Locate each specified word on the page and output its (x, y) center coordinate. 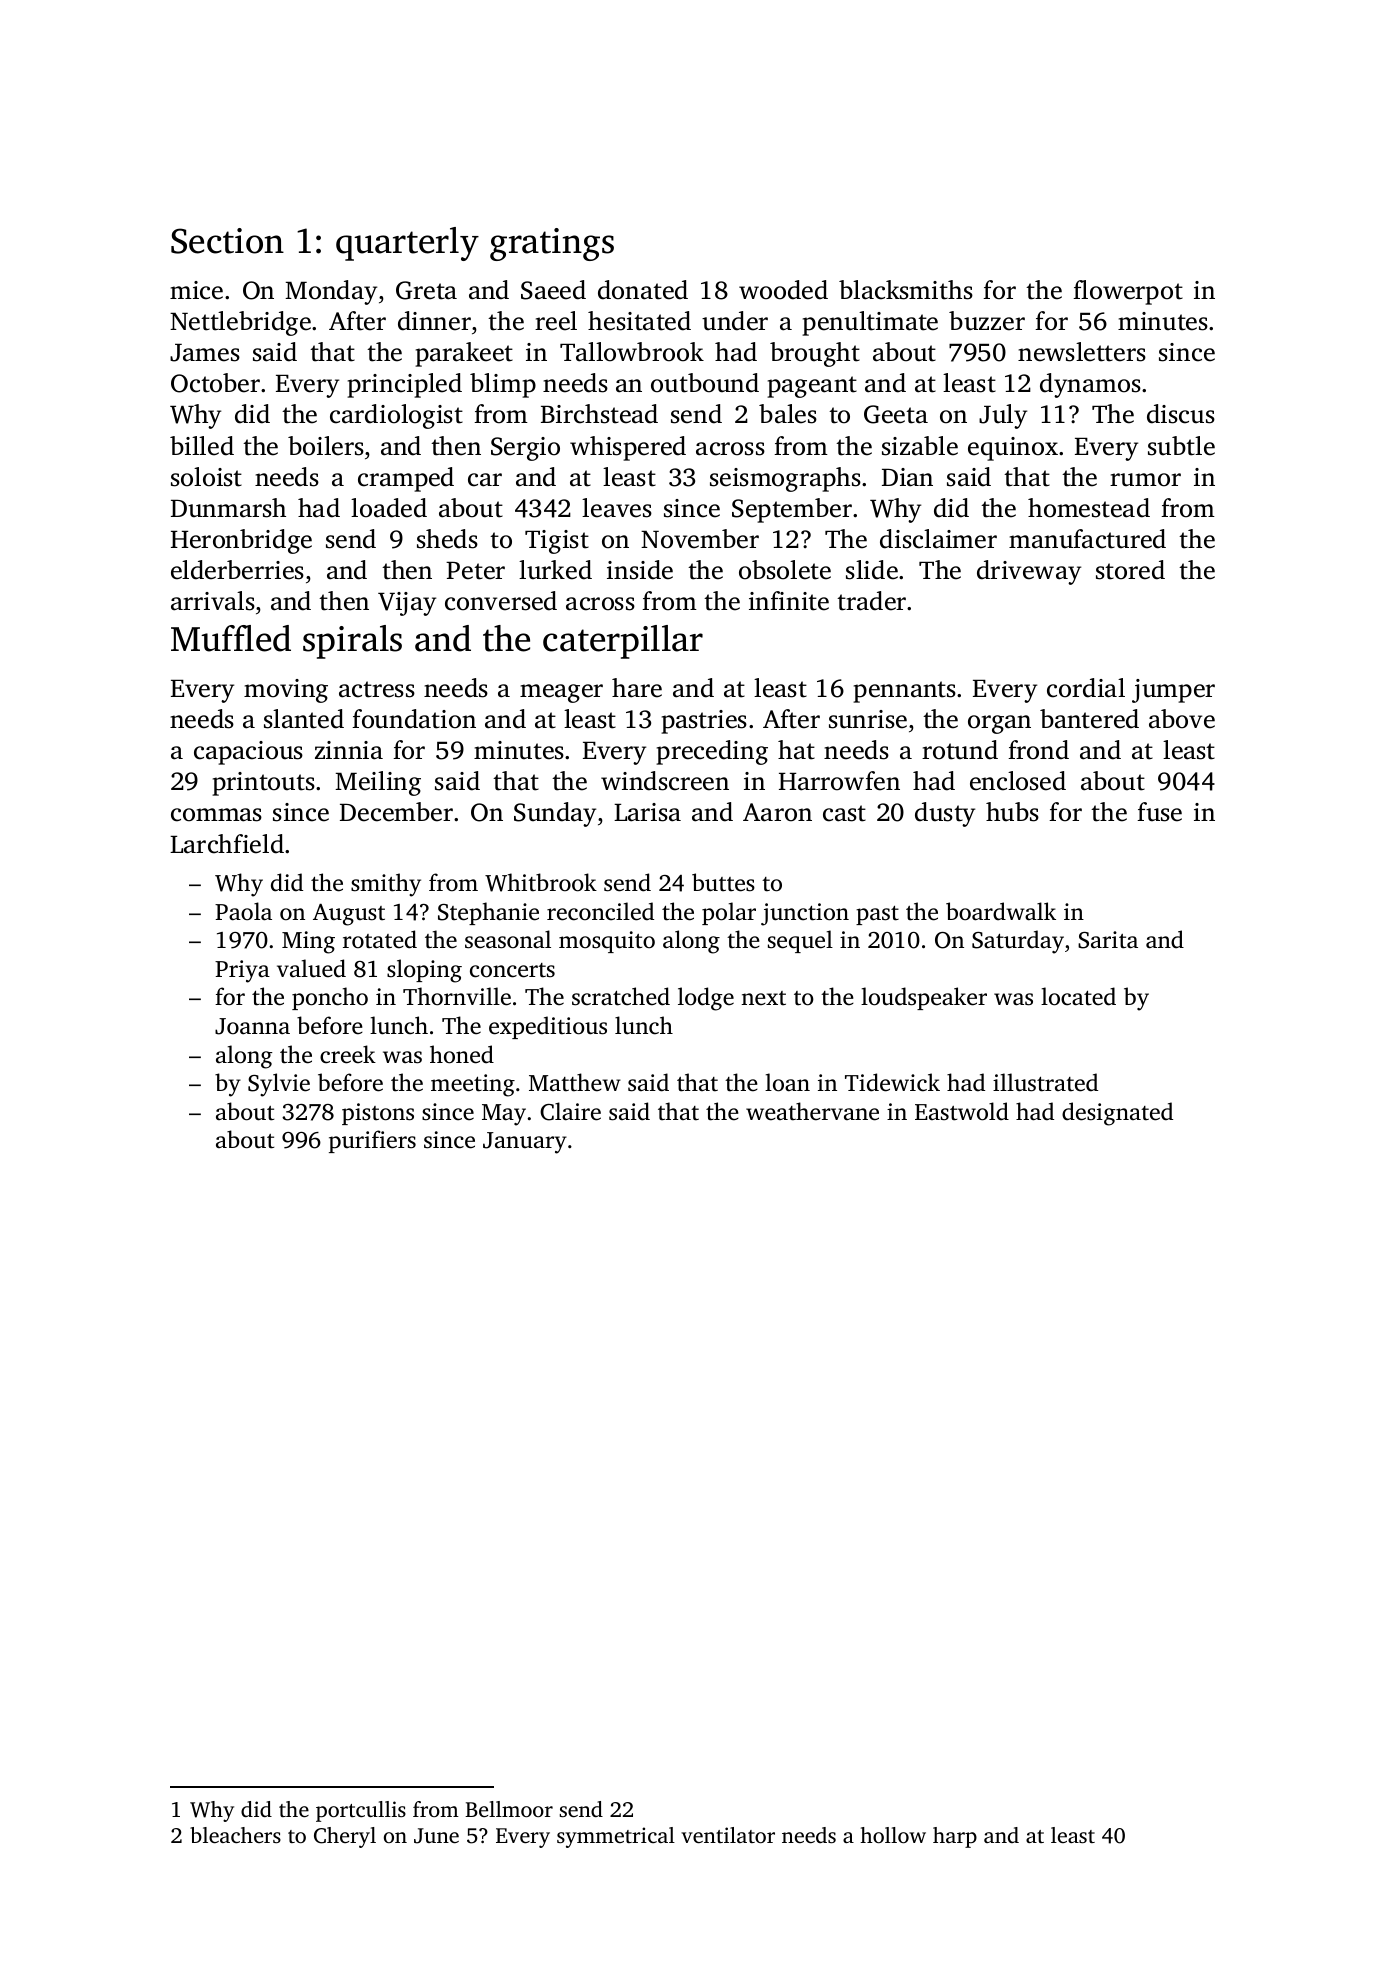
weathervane (812, 1111)
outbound (705, 383)
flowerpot (1128, 292)
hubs (1012, 812)
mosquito (607, 942)
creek (348, 1054)
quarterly (407, 244)
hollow (893, 1835)
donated (643, 290)
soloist (206, 477)
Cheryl (345, 1837)
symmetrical (616, 1837)
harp (955, 1837)
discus (1181, 414)
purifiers (372, 1141)
